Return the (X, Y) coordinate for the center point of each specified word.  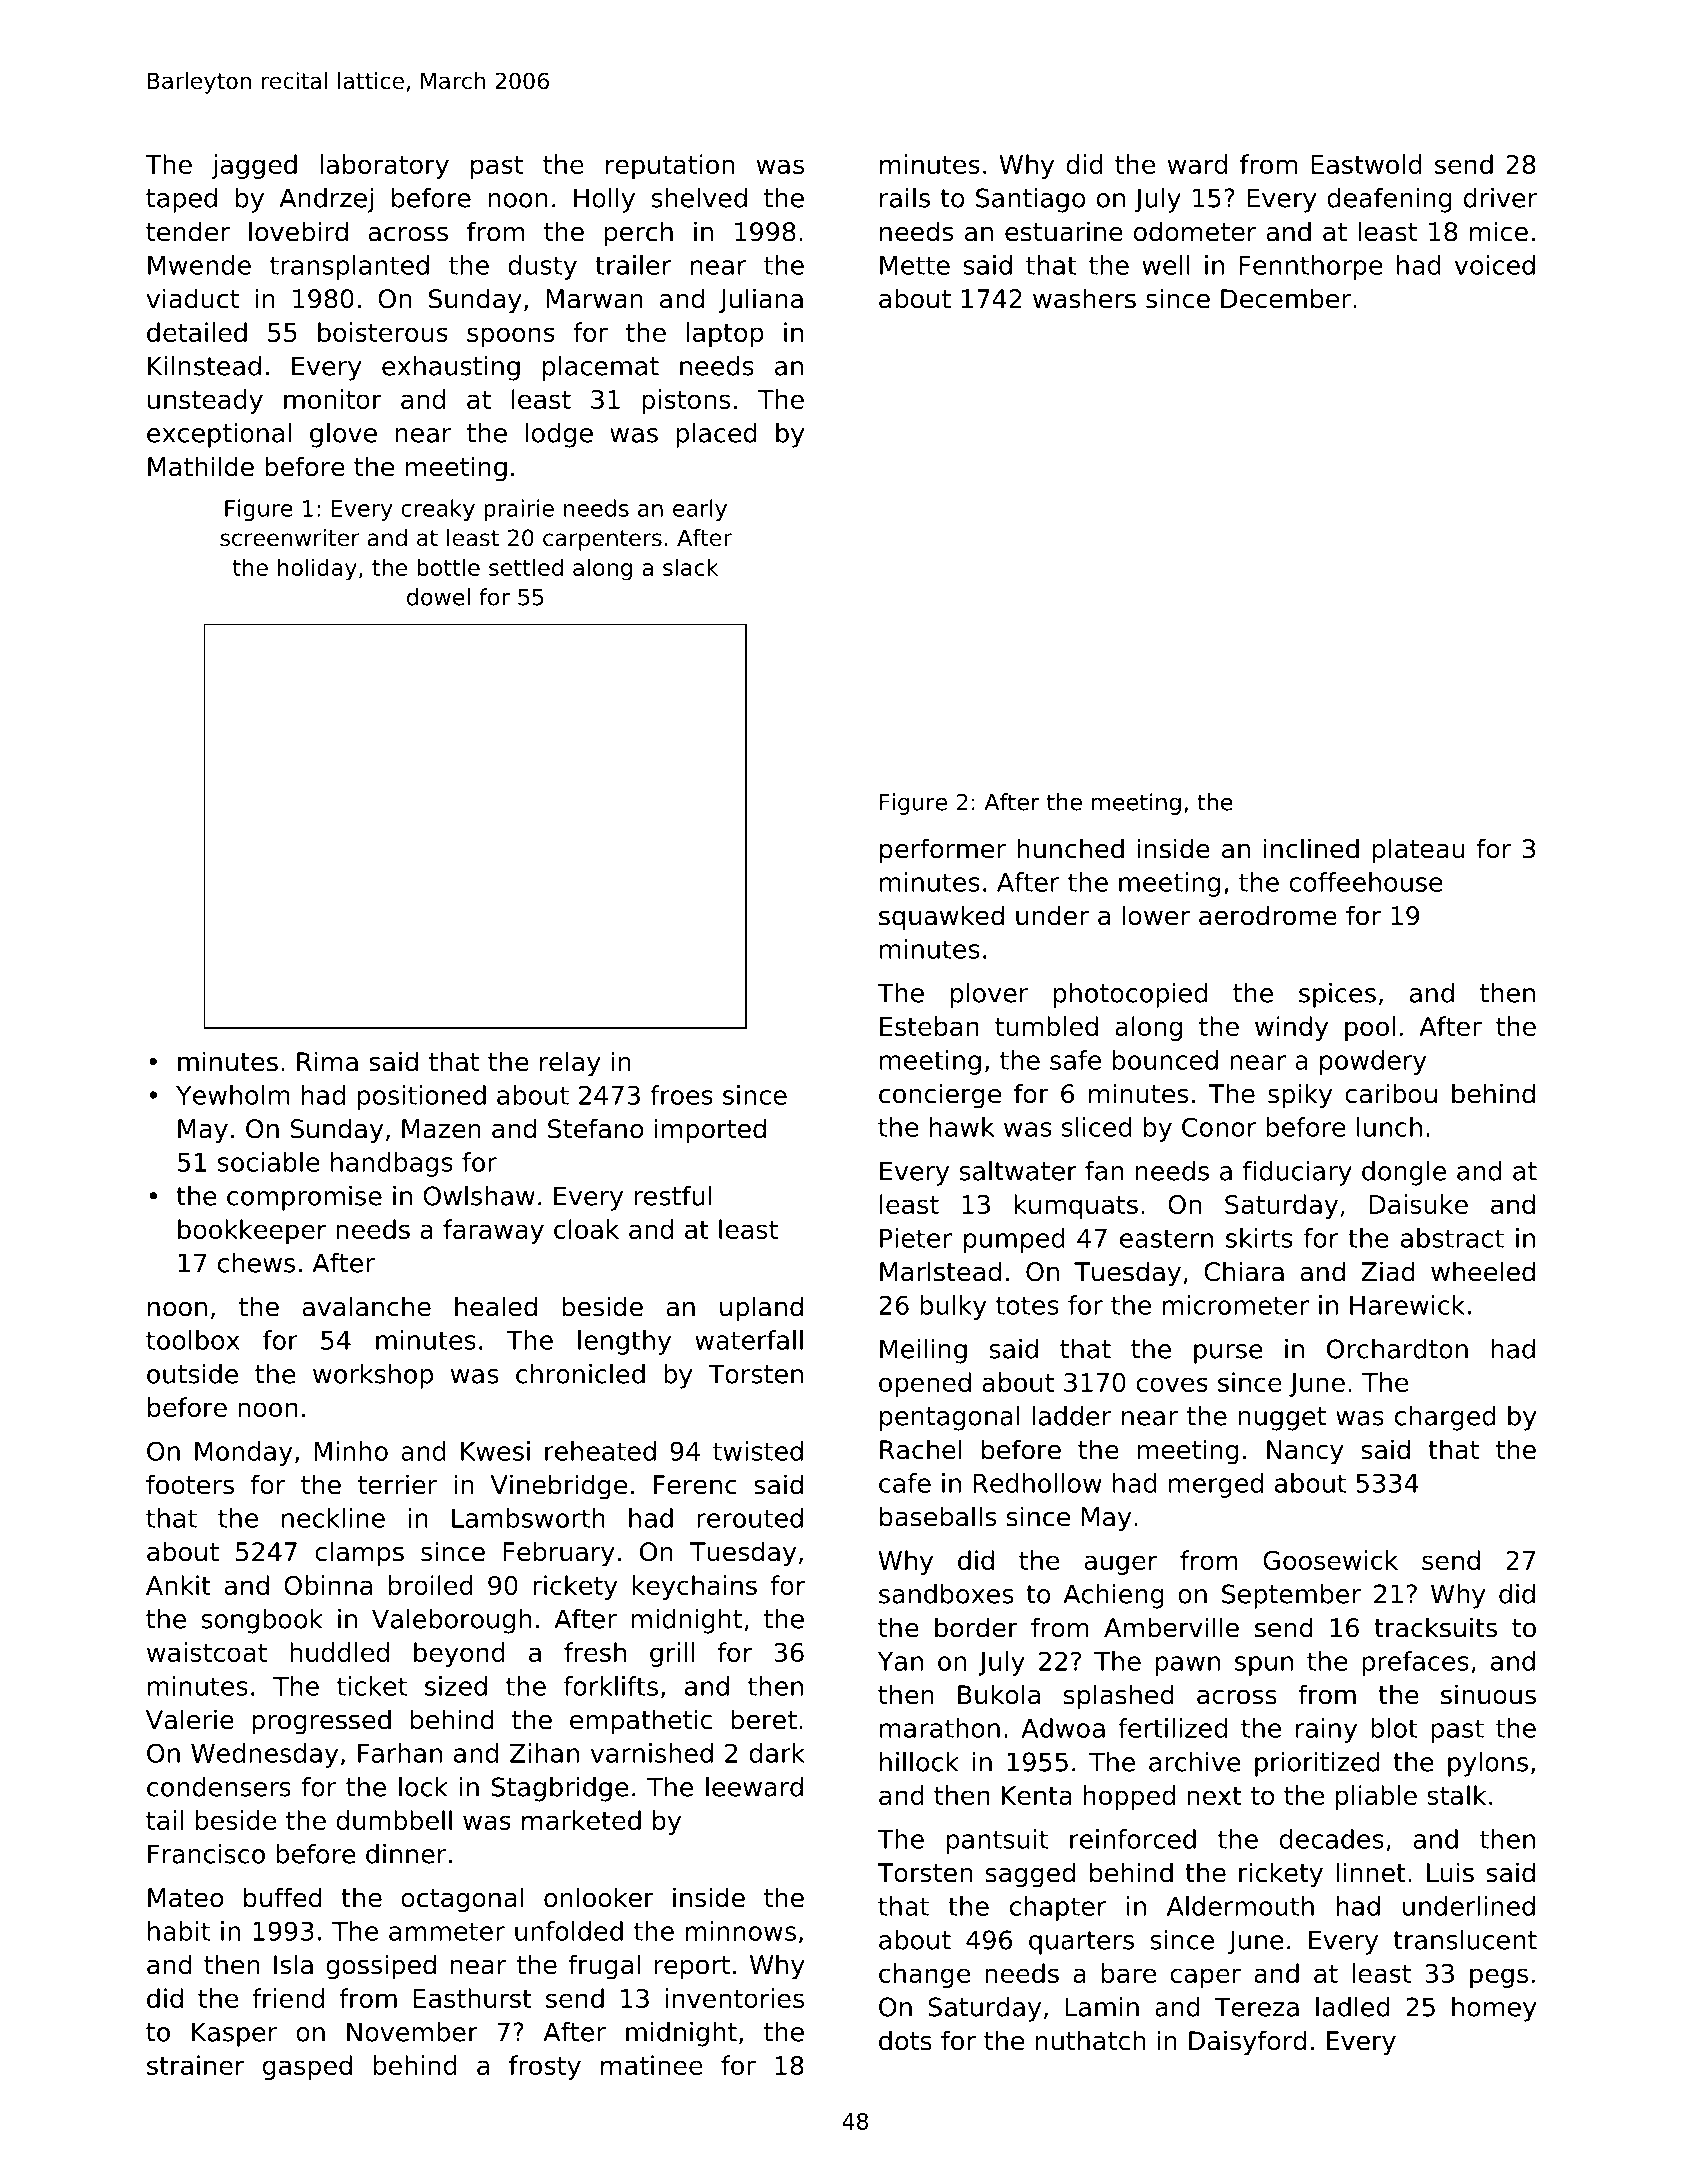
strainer (195, 2065)
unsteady (205, 401)
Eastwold (1366, 164)
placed (716, 435)
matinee (652, 2065)
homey (1494, 2009)
